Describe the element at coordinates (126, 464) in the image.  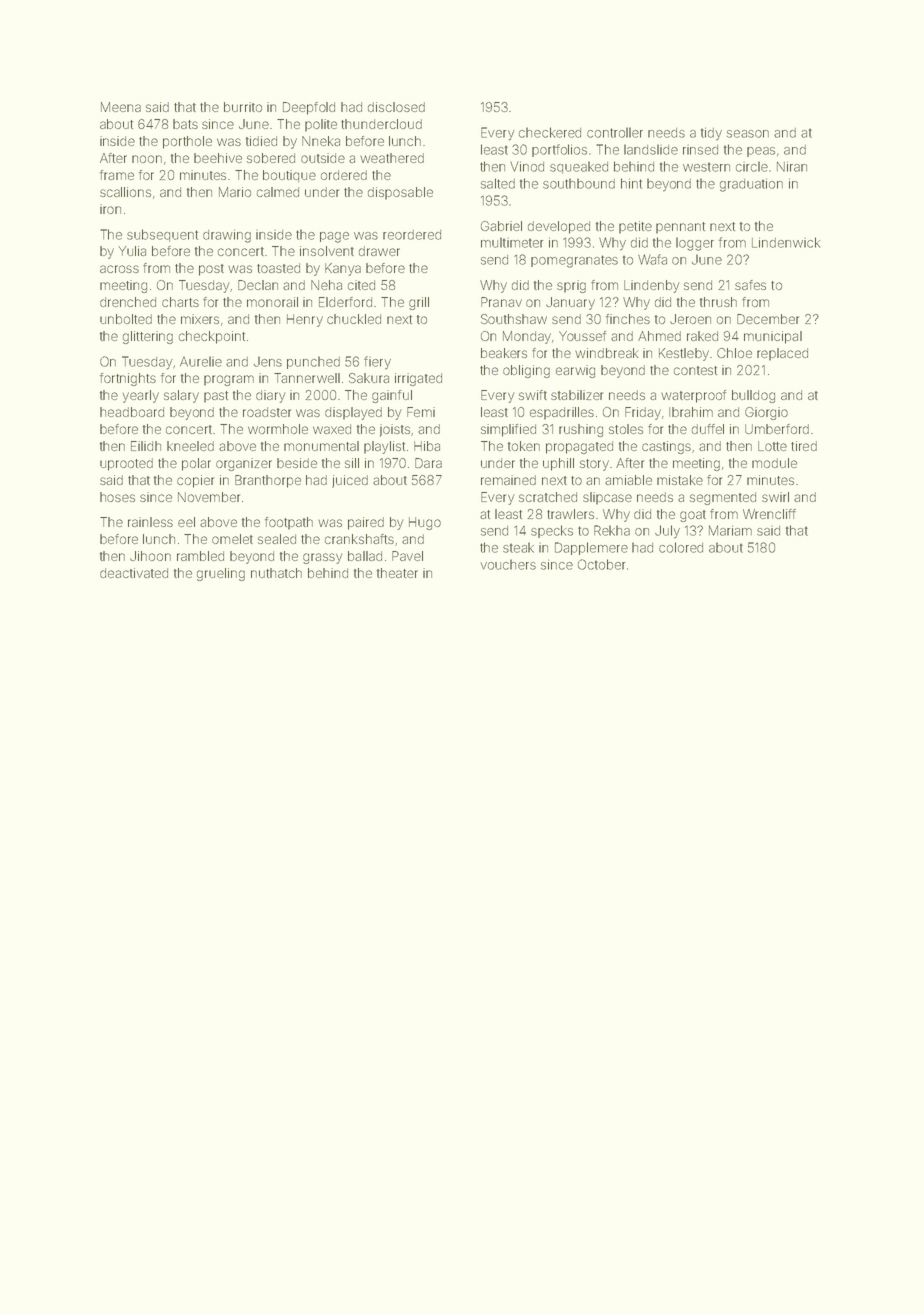
I see `uprooted` at that location.
